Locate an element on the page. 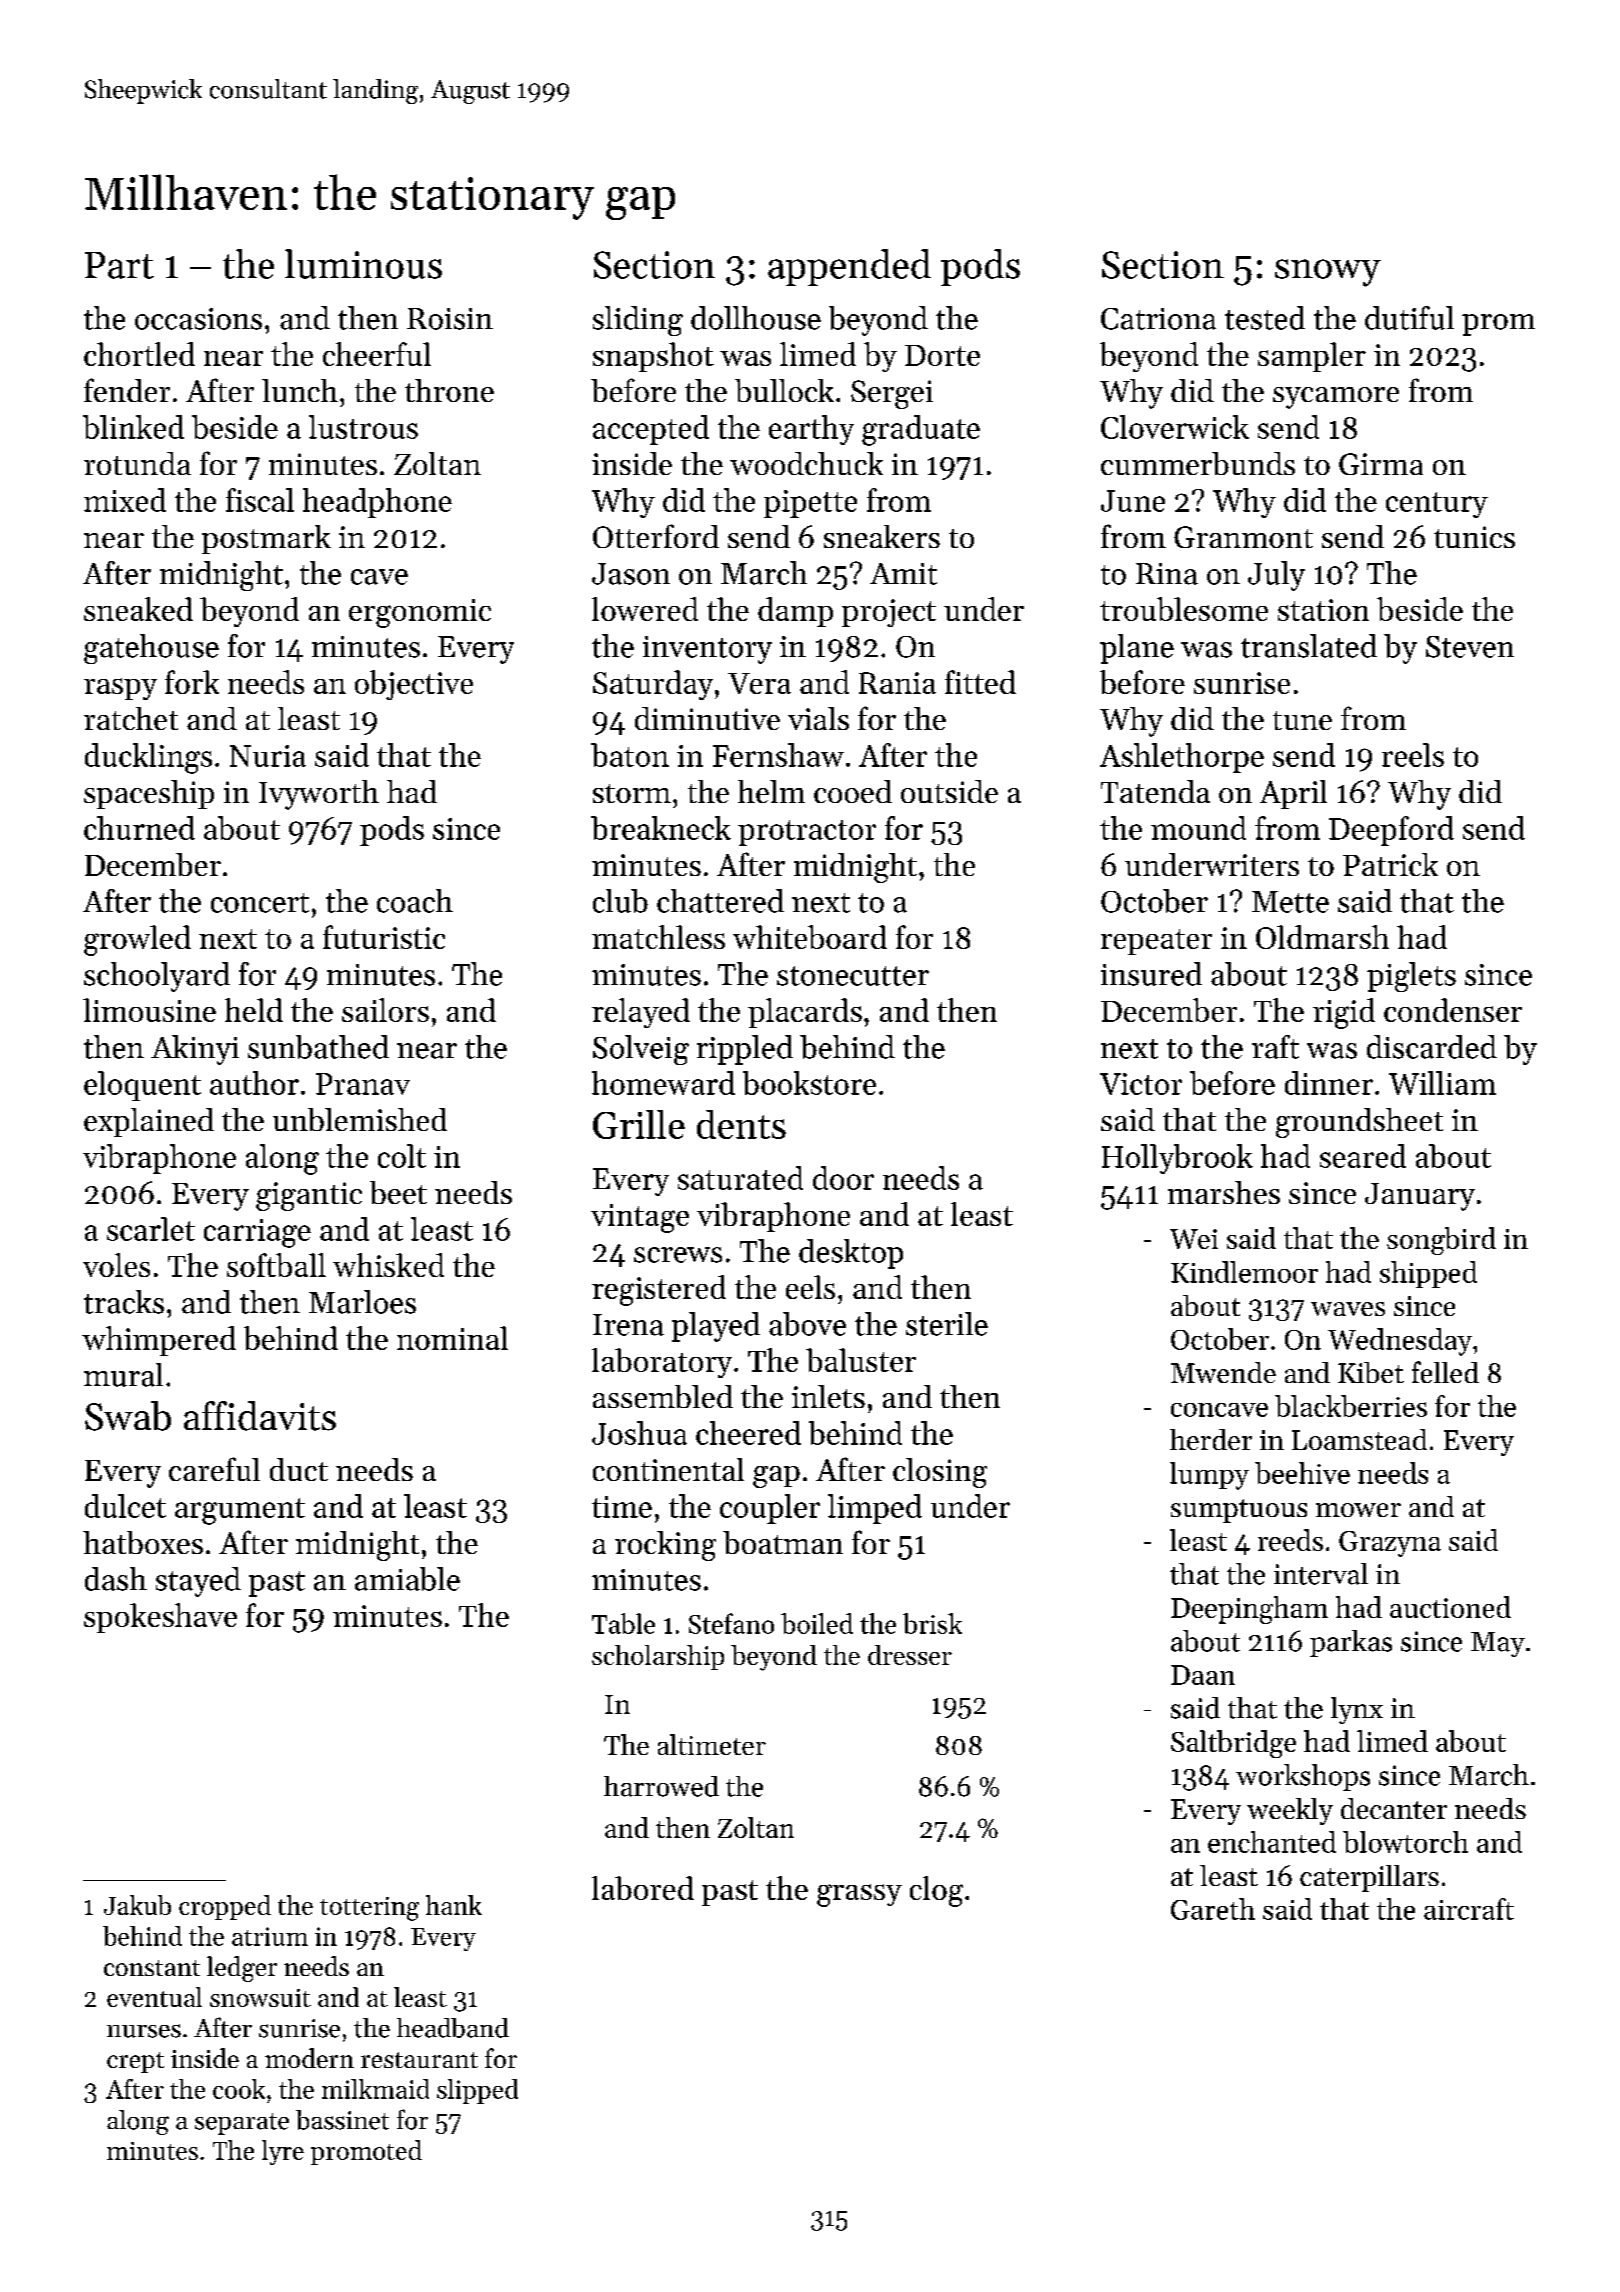  dinner is located at coordinates (1329, 1083).
